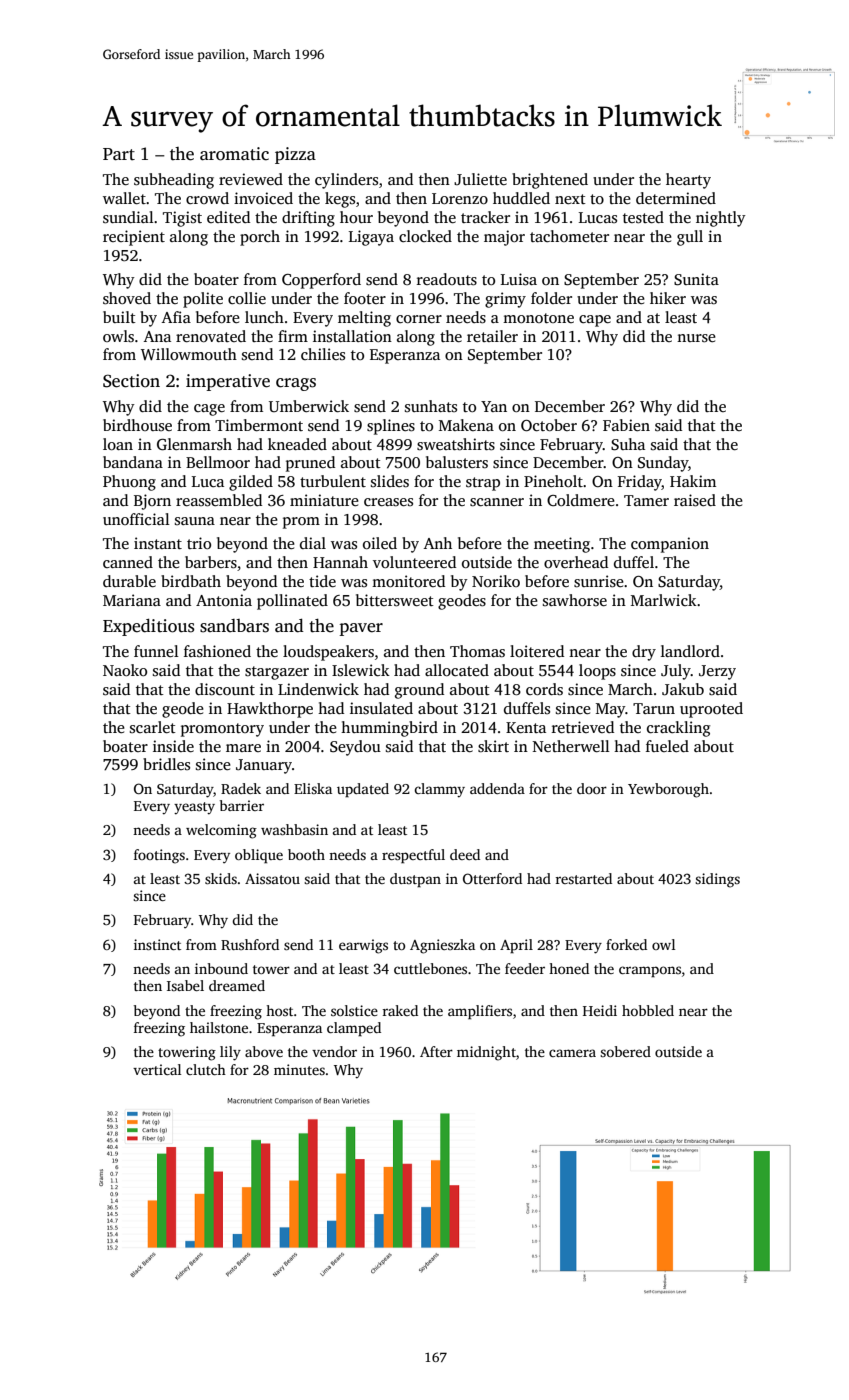  I want to click on reassembled, so click(219, 500).
